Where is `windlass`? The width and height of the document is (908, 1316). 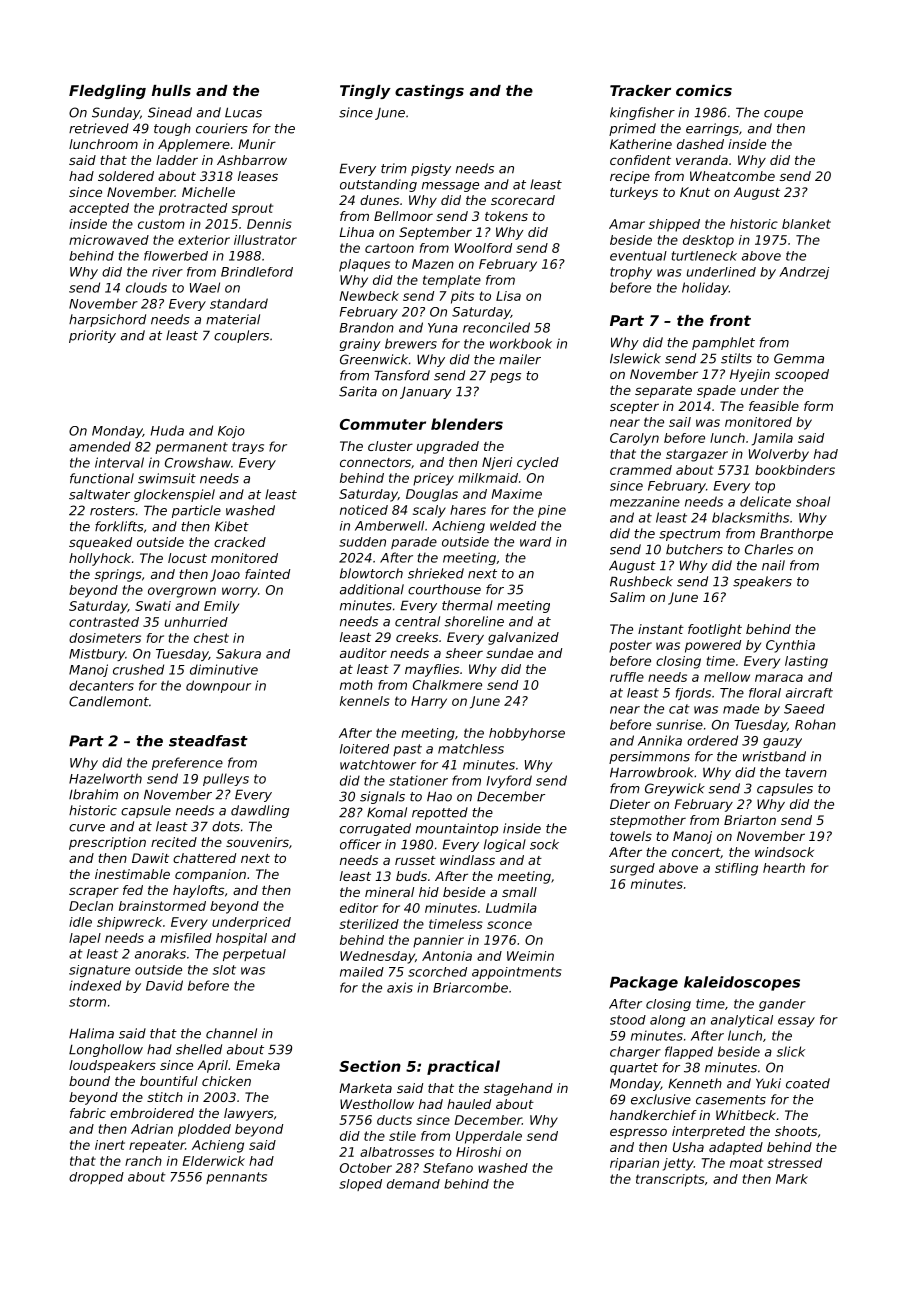 windlass is located at coordinates (467, 860).
